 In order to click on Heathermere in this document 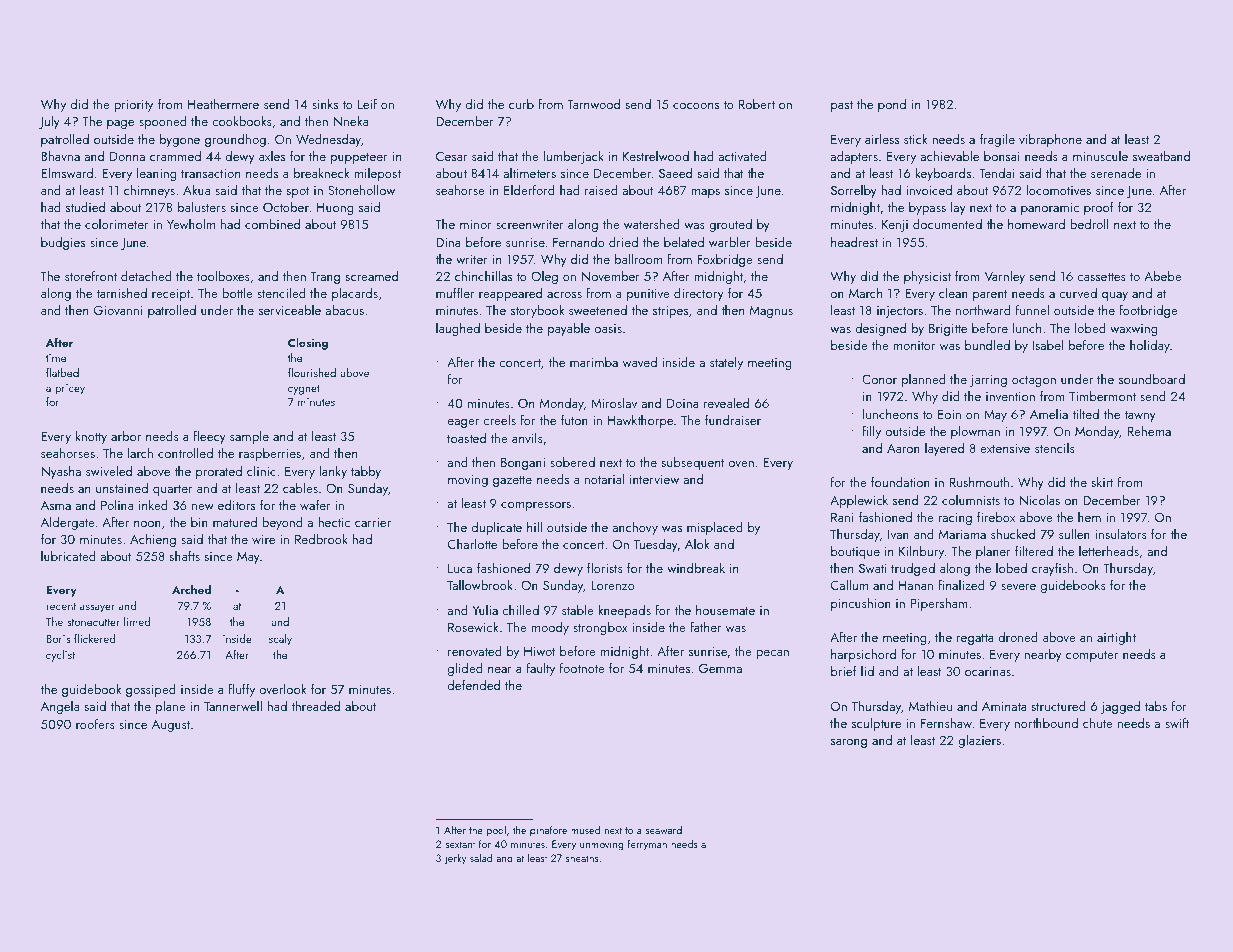, I will do `click(223, 104)`.
